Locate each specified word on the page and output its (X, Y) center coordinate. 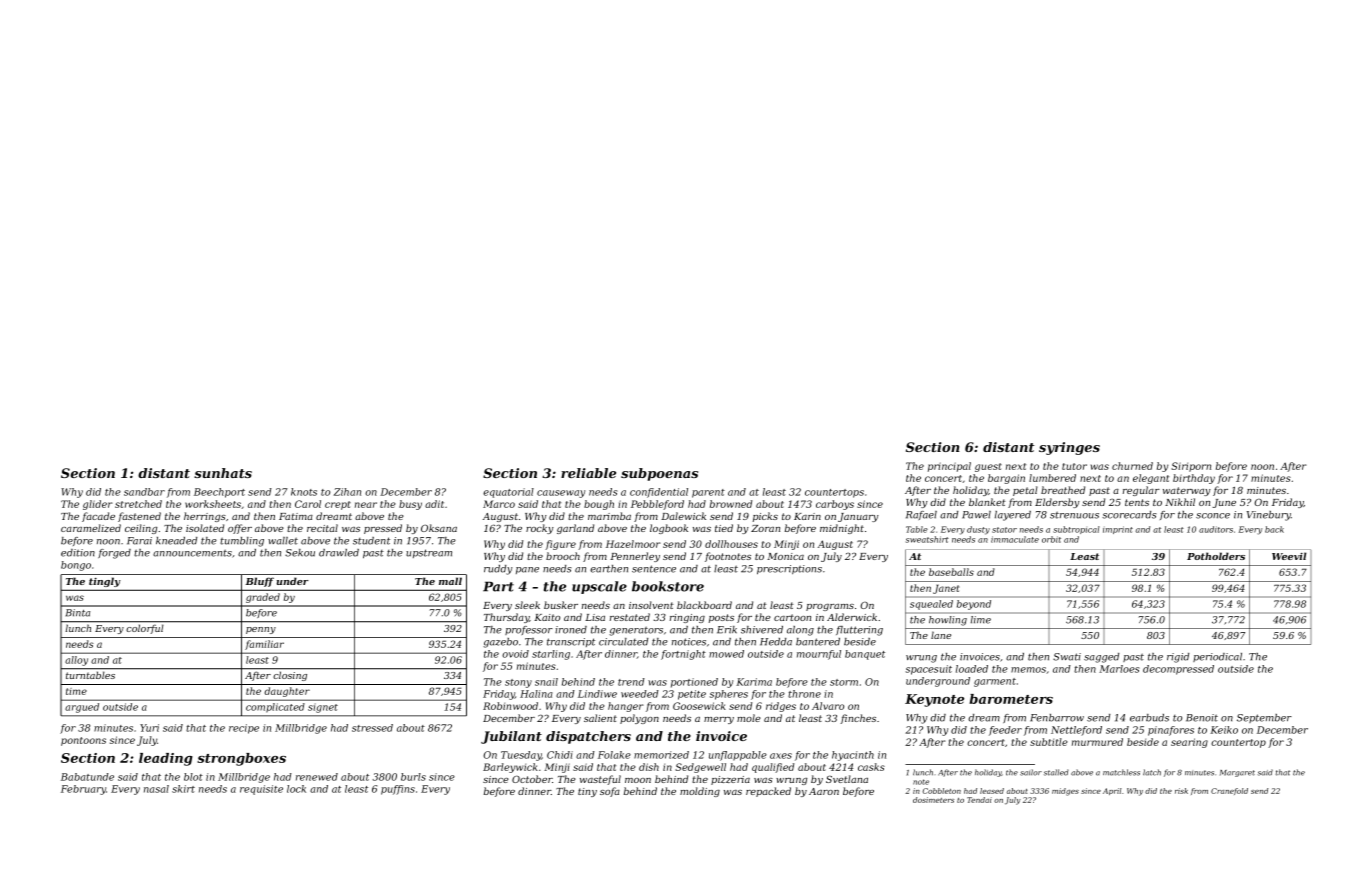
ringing (687, 618)
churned (1132, 466)
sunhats (223, 473)
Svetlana (847, 779)
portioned (694, 683)
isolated (205, 528)
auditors (1216, 529)
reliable (588, 473)
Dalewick (683, 516)
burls (413, 777)
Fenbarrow (1057, 718)
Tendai (979, 800)
